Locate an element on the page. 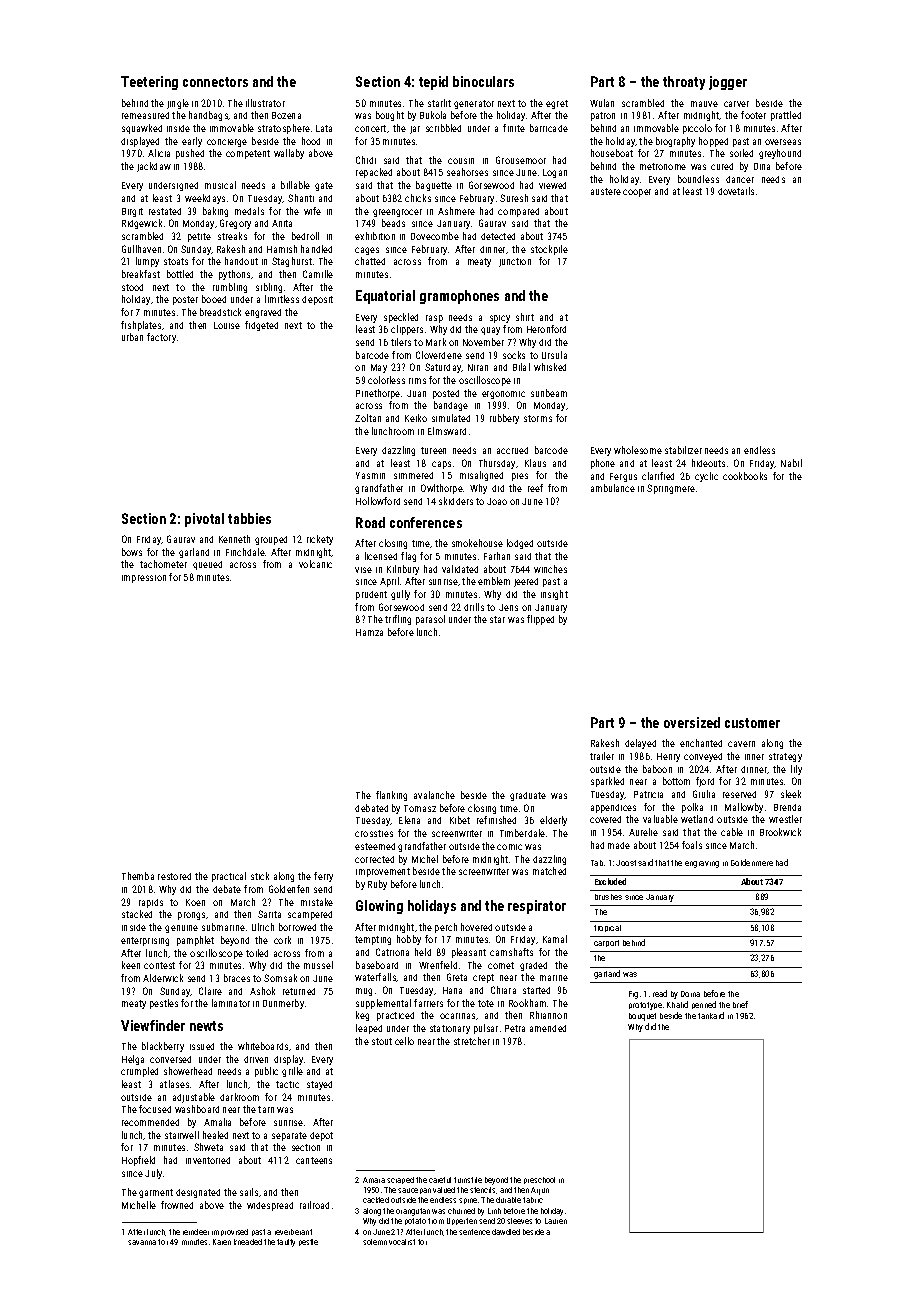 This page has width=924, height=1308. dovetails is located at coordinates (736, 191).
